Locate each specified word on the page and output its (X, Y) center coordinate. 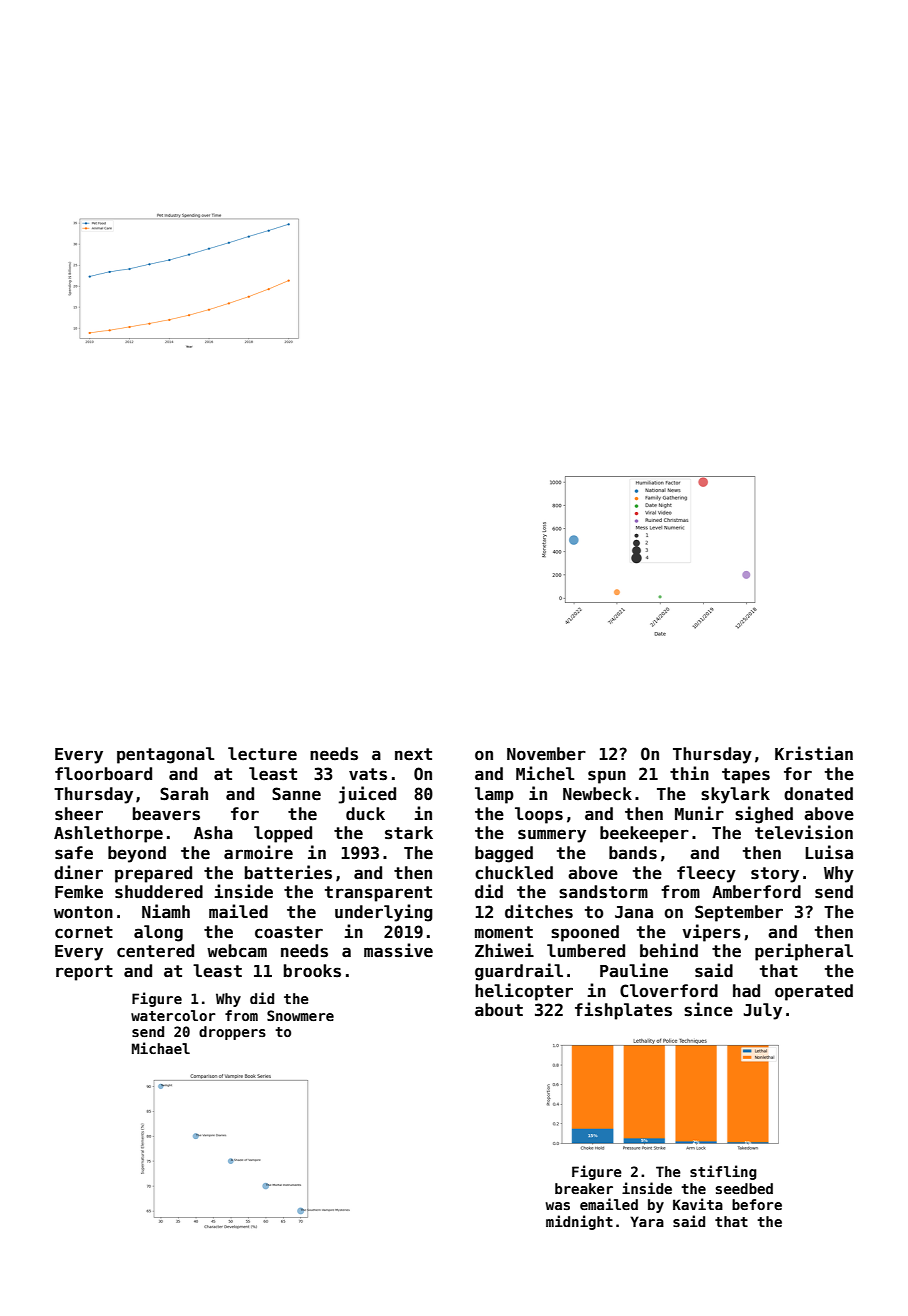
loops (539, 815)
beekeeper (644, 834)
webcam (237, 951)
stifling (723, 1172)
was (558, 1206)
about (499, 1010)
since (708, 1009)
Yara (647, 1221)
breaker (584, 1188)
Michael (161, 1048)
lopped (283, 834)
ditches (539, 911)
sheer (79, 814)
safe (74, 853)
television (804, 832)
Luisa (829, 852)
